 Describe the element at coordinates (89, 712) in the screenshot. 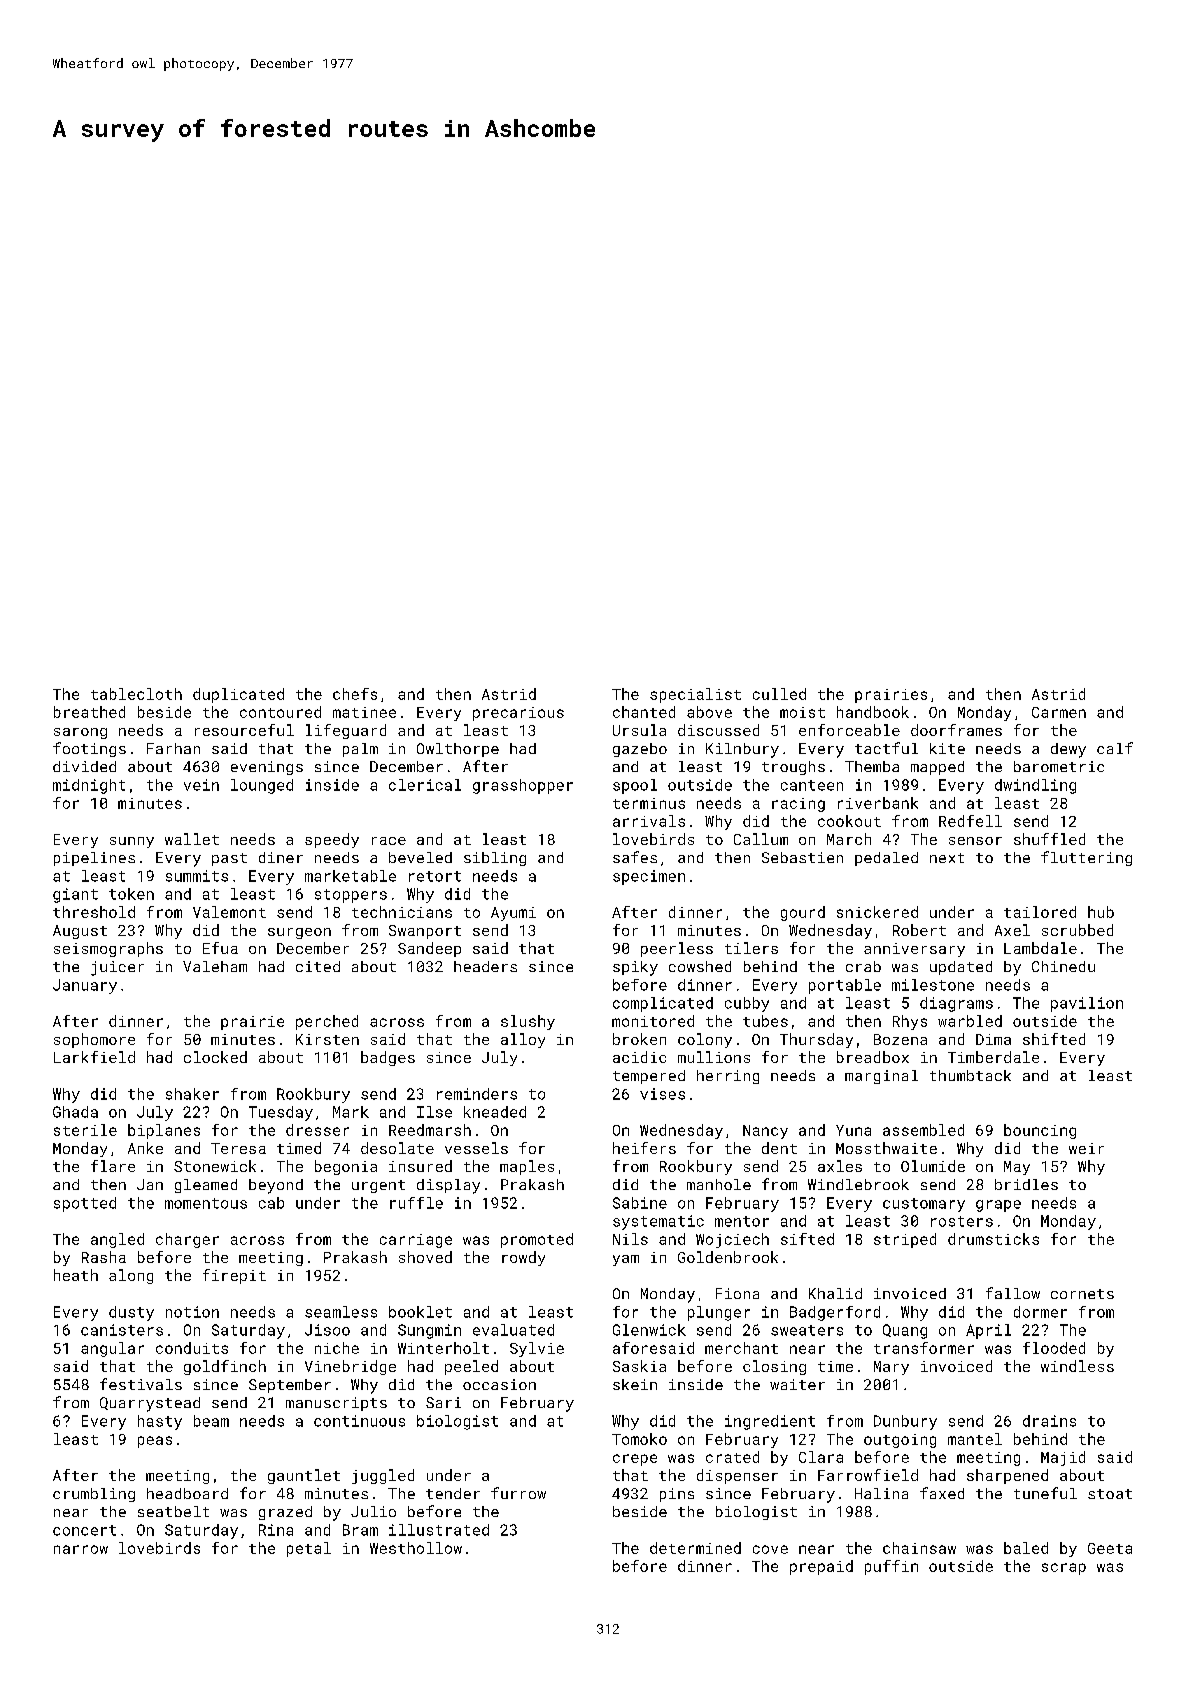

I see `breathed` at that location.
